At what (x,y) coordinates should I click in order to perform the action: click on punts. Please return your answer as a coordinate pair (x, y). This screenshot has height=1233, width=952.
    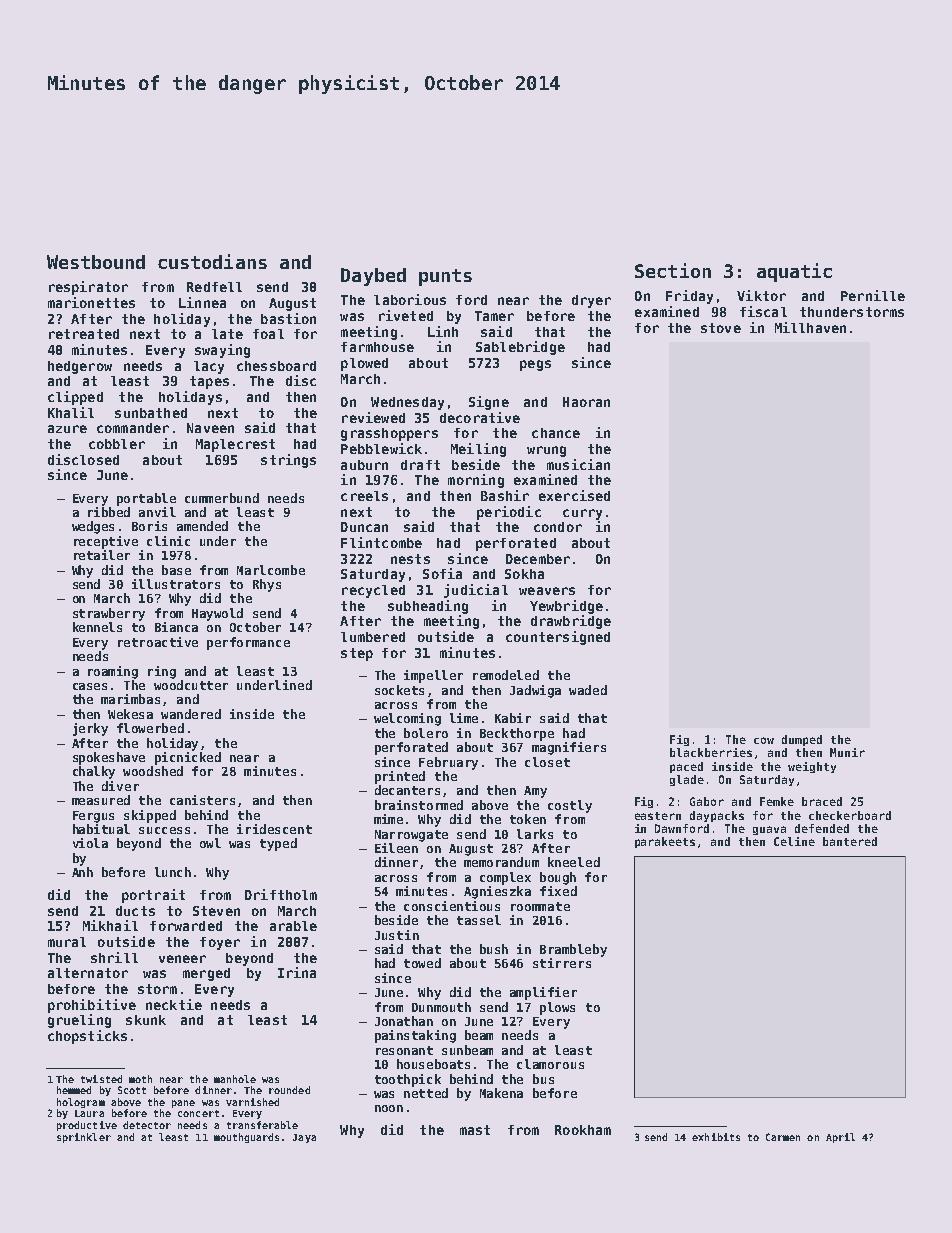
    Looking at the image, I should click on (445, 277).
